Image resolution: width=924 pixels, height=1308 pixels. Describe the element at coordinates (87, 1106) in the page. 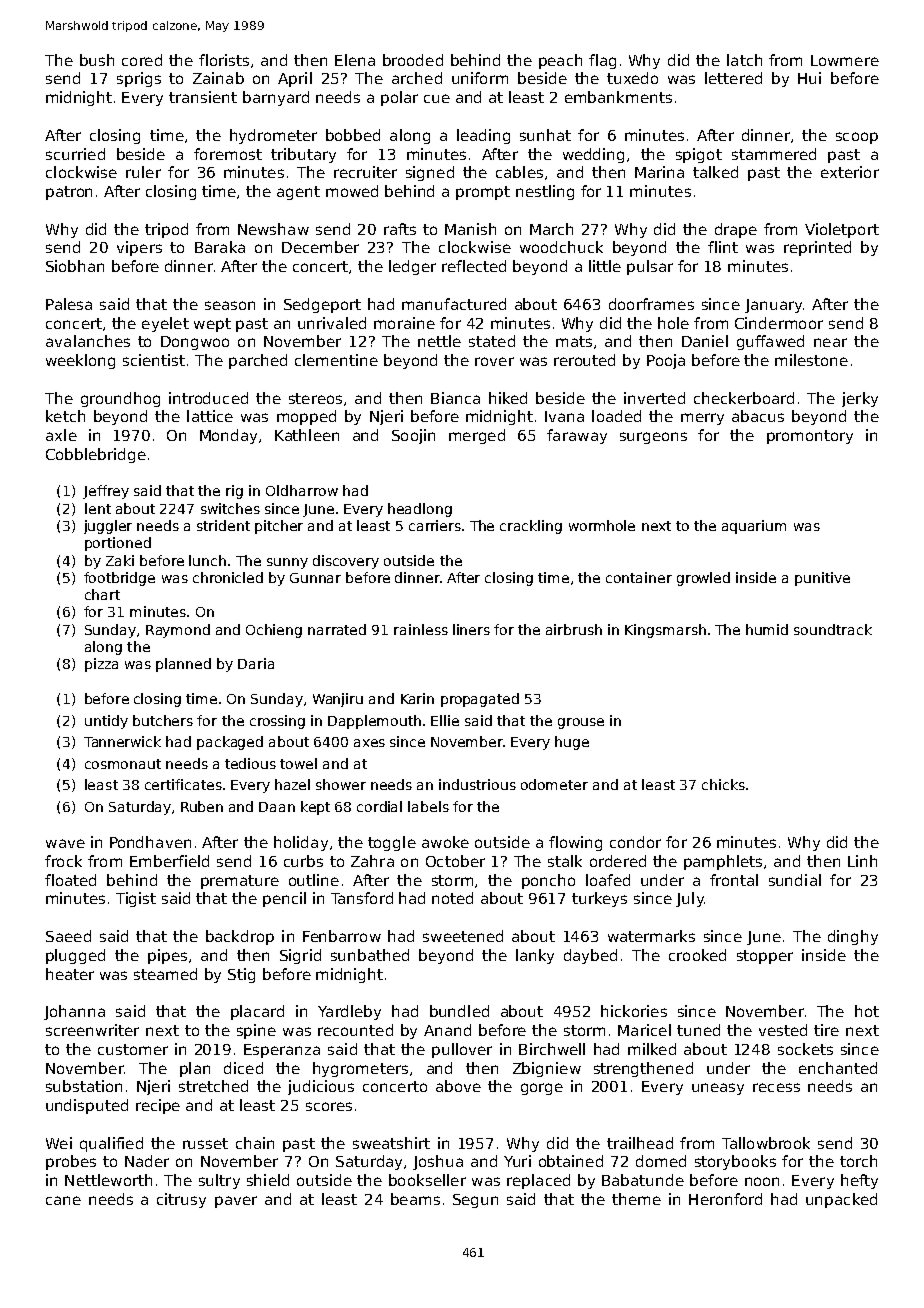

I see `undisputed` at that location.
